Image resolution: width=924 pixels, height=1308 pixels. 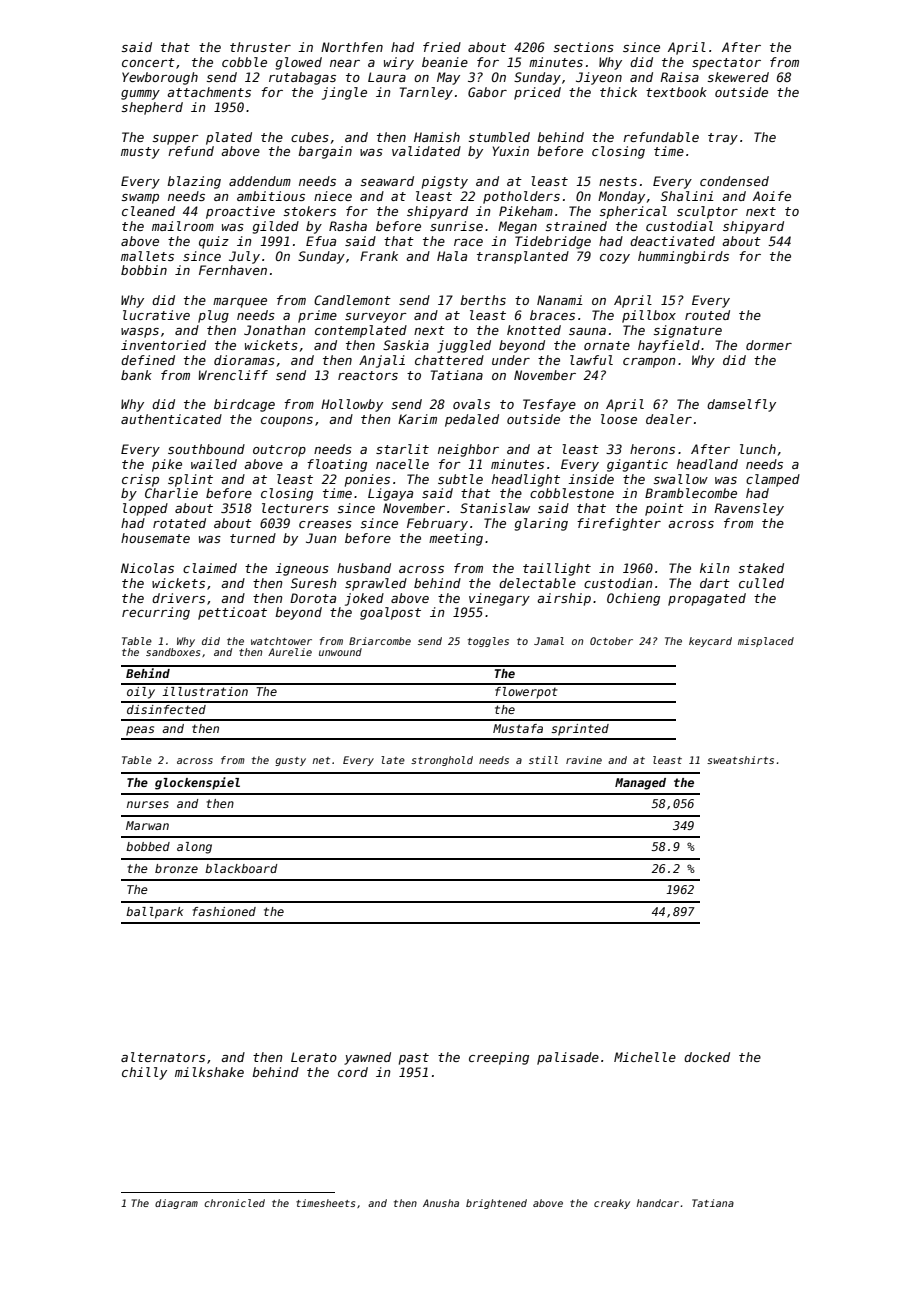 What do you see at coordinates (260, 47) in the screenshot?
I see `thruster` at bounding box center [260, 47].
